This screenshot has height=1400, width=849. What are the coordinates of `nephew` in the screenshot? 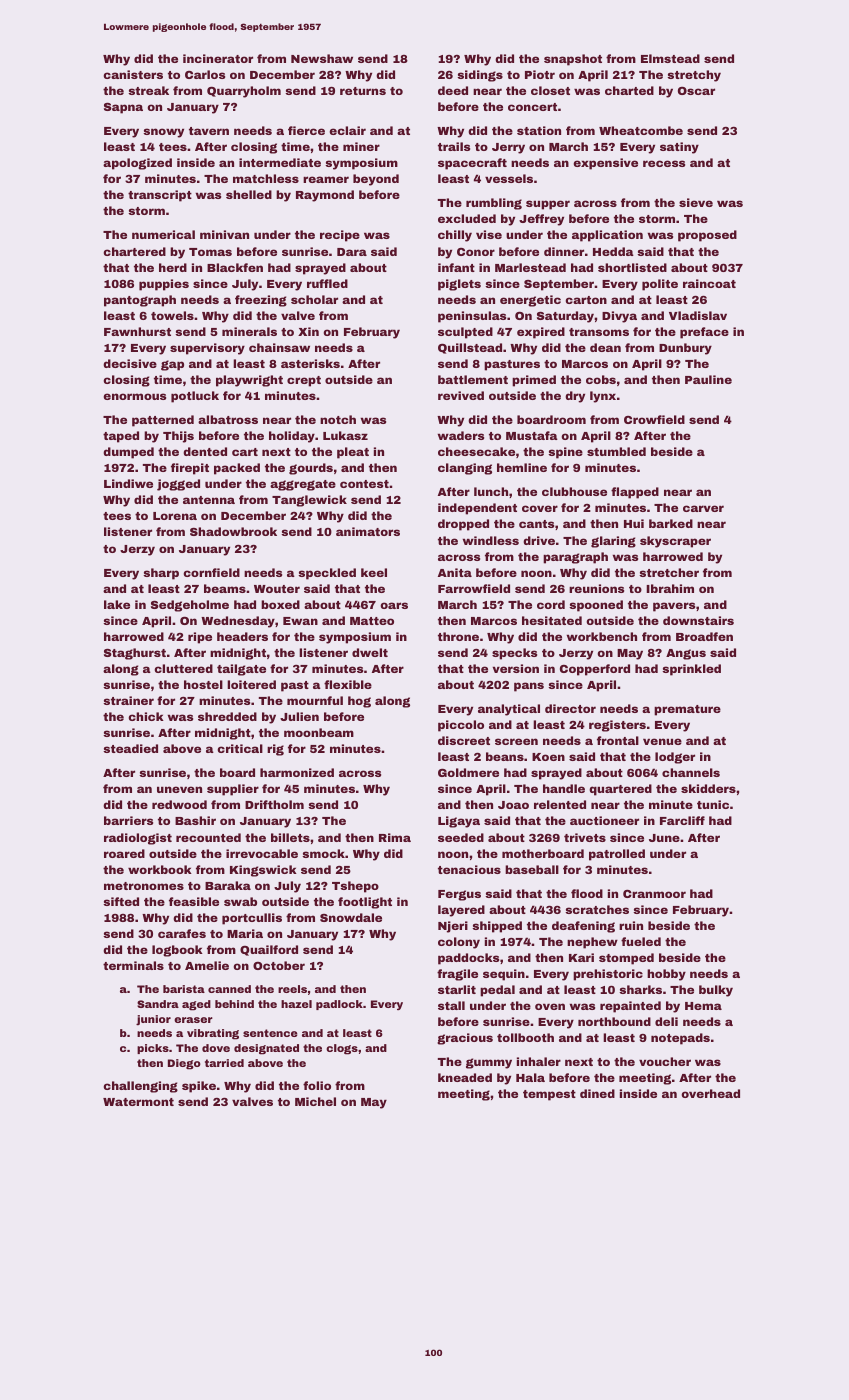 It's located at (592, 943).
